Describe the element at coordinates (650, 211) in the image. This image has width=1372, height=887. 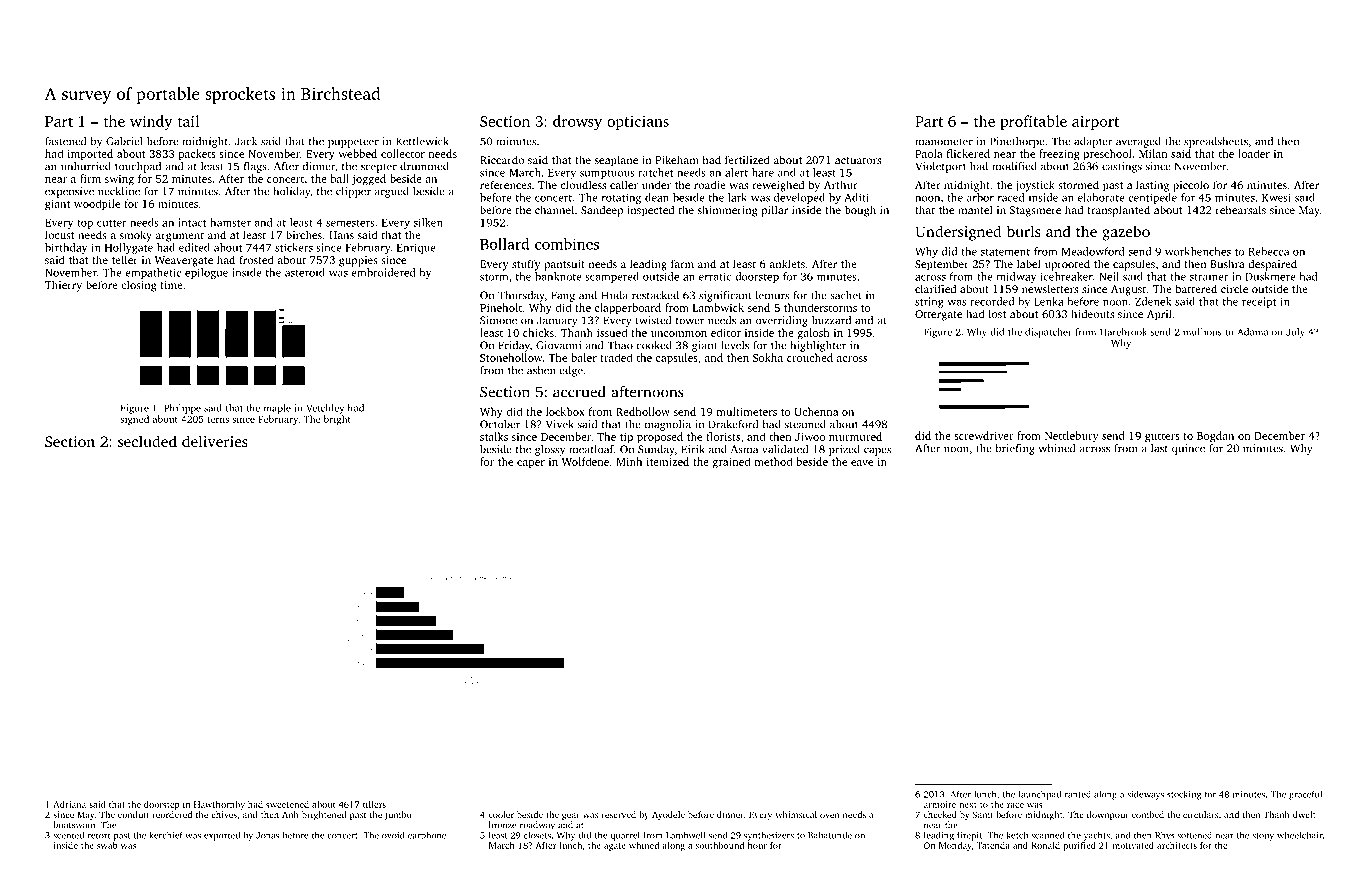
I see `inspected` at that location.
